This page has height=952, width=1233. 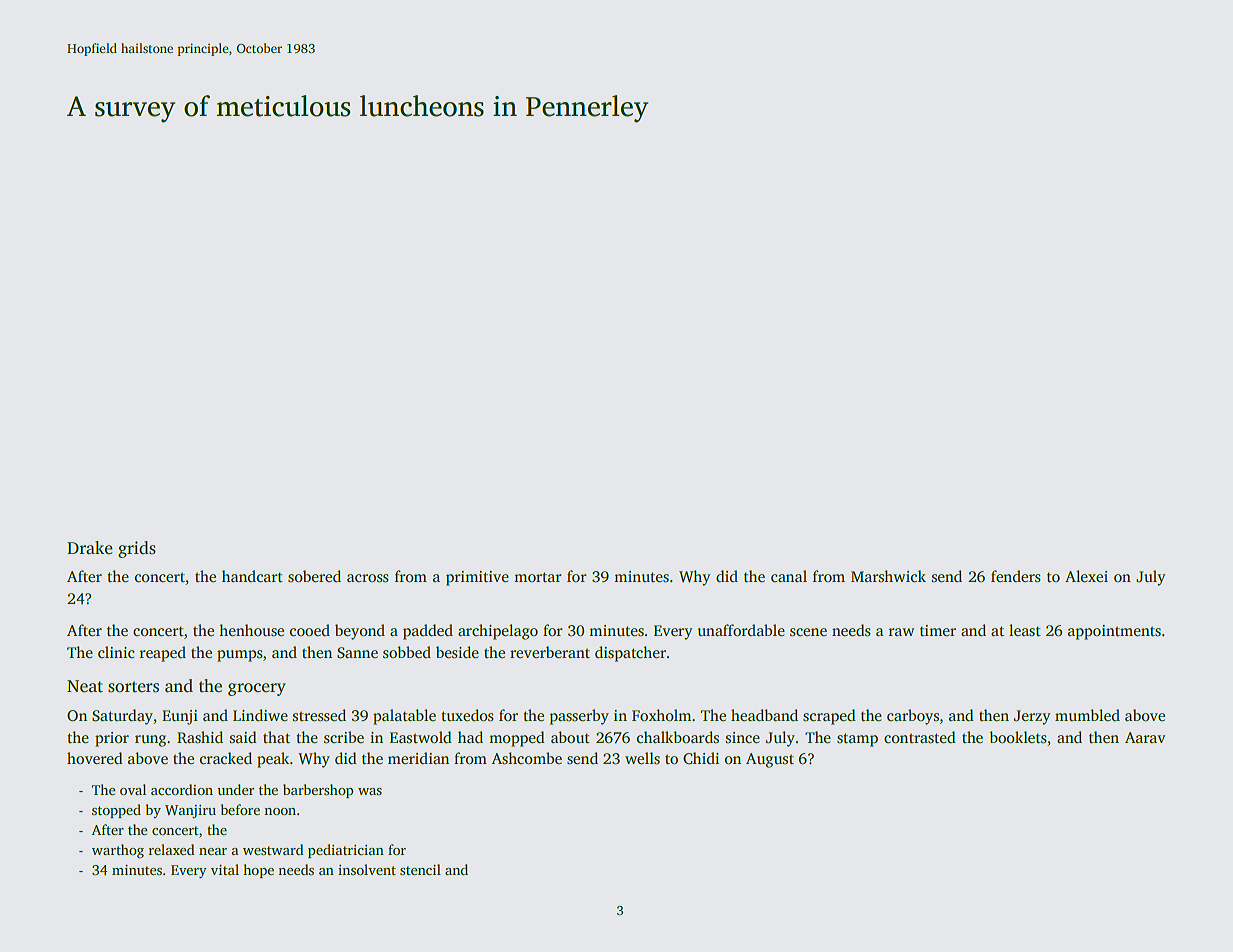 I want to click on grids, so click(x=137, y=549).
